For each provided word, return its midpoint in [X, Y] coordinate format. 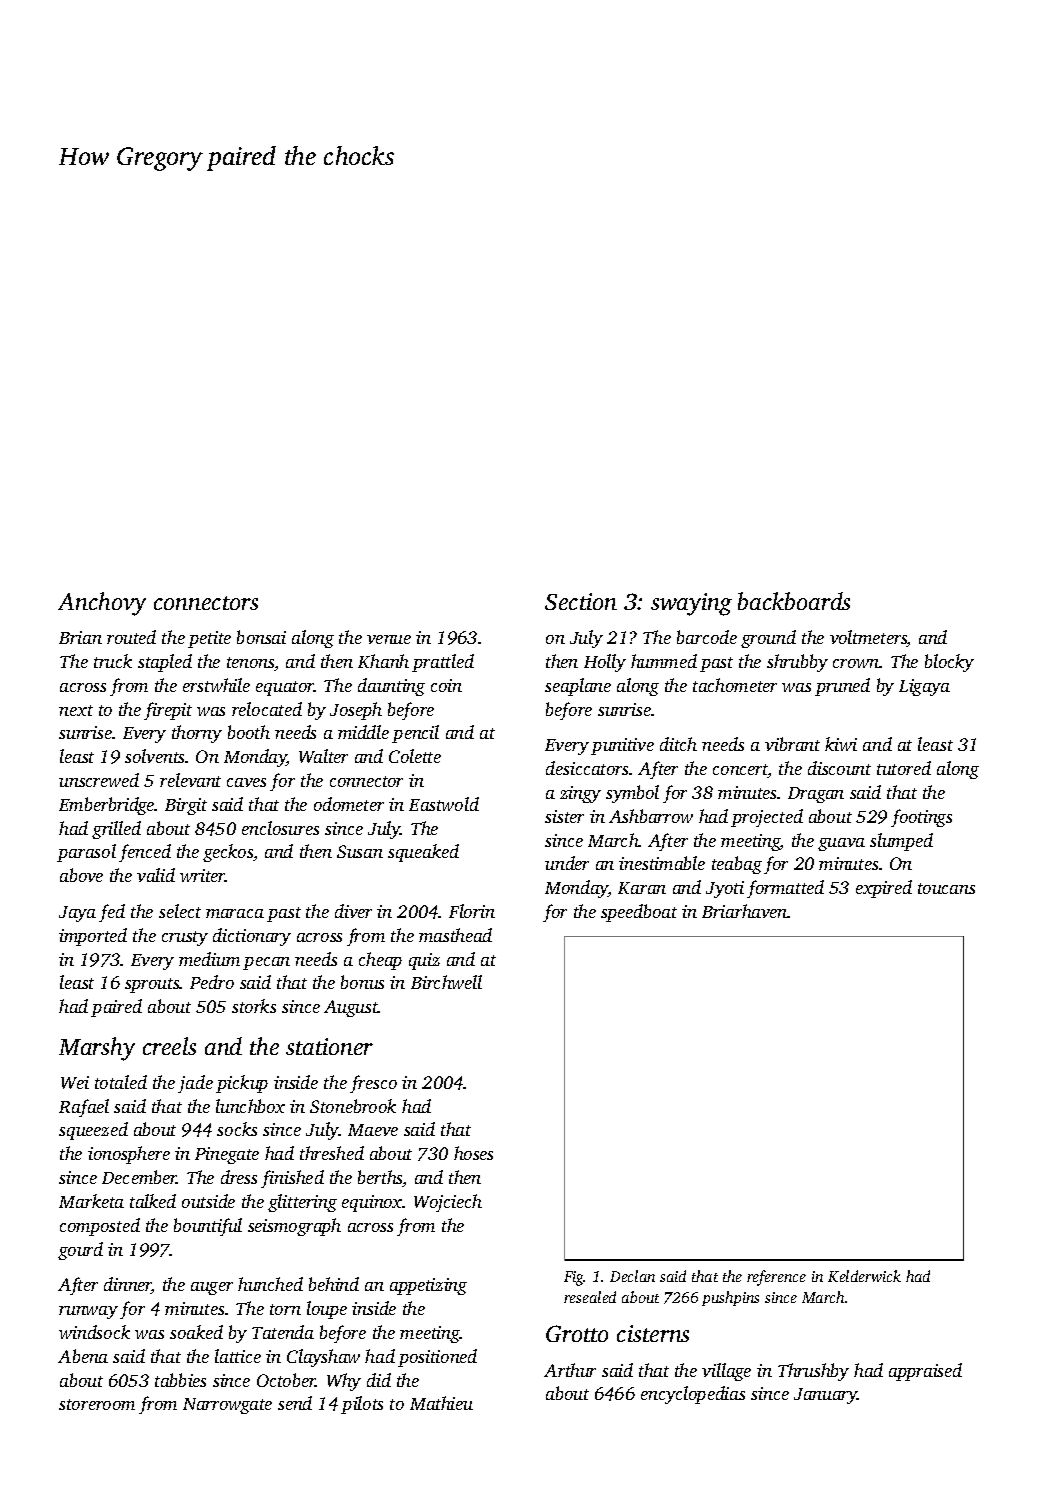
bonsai [261, 637]
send [295, 1403]
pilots [362, 1405]
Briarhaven [745, 911]
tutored [904, 768]
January [826, 1396]
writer [203, 875]
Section [581, 601]
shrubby [797, 663]
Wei [75, 1082]
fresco [373, 1084]
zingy [580, 794]
